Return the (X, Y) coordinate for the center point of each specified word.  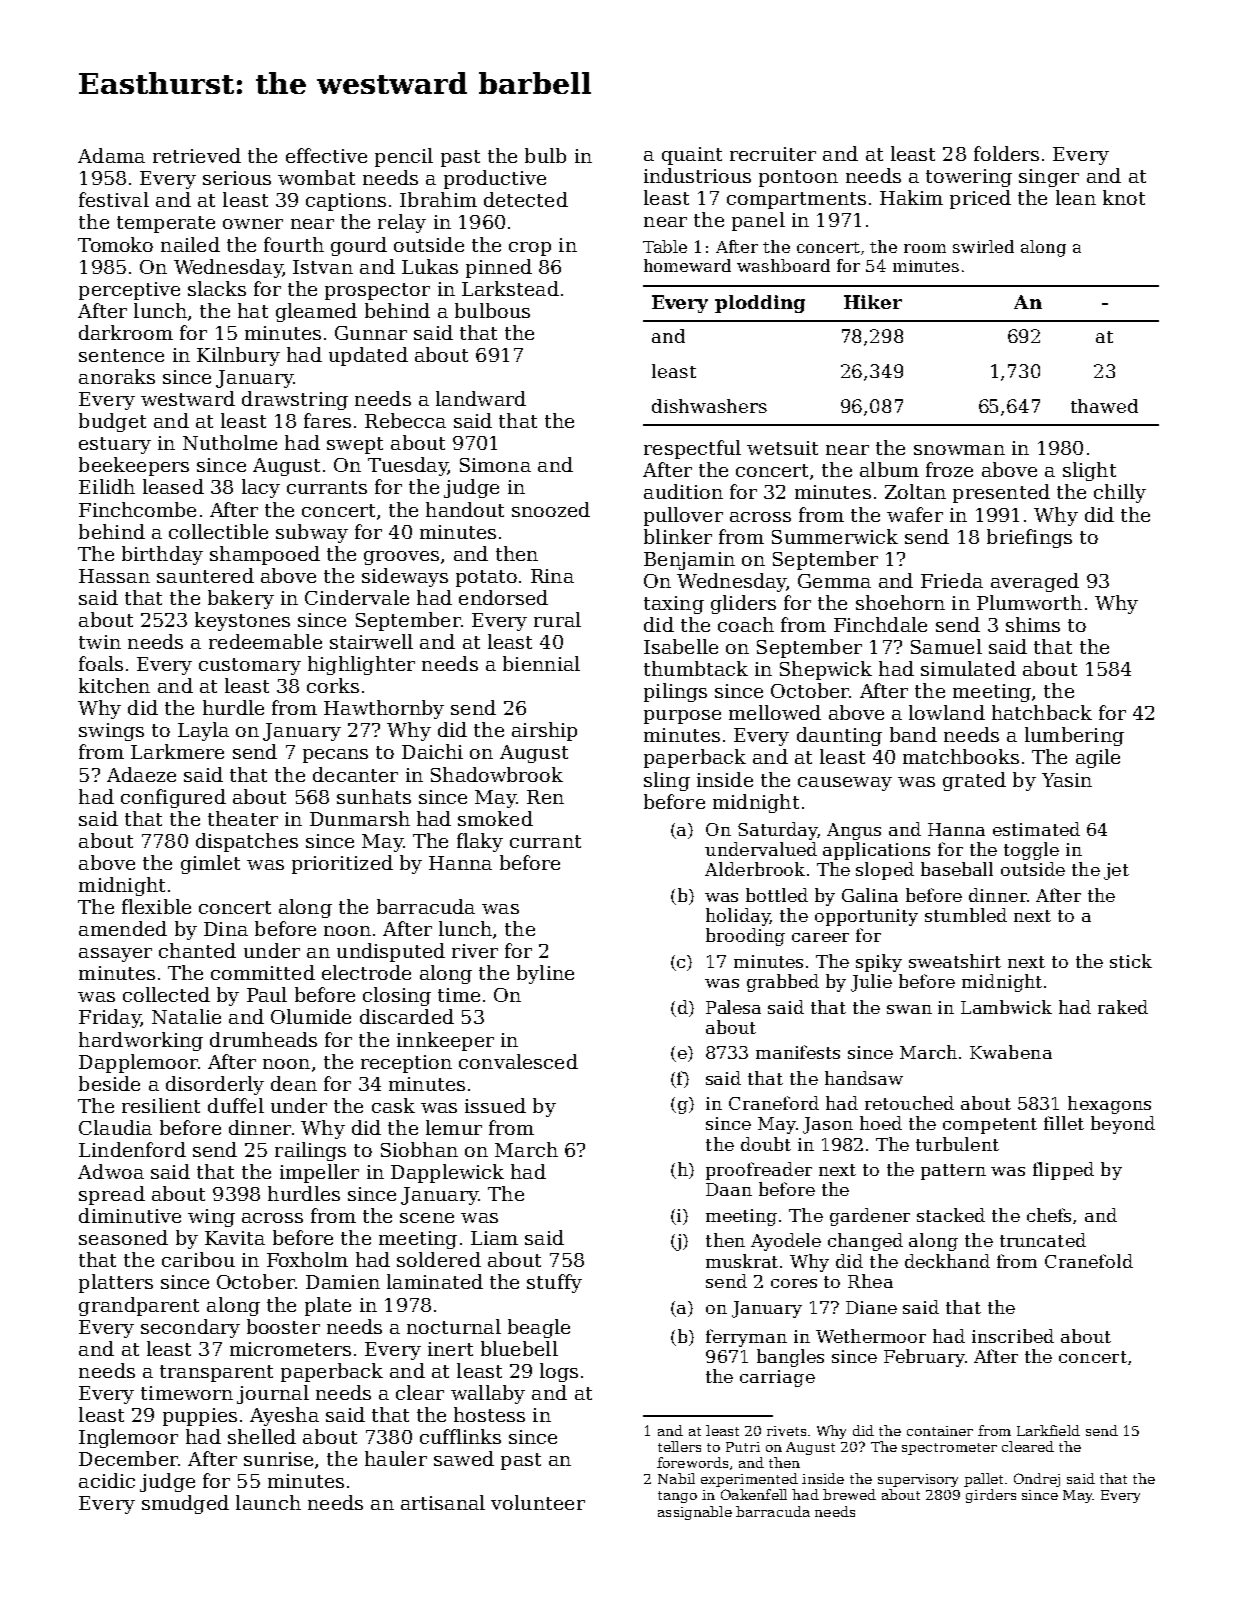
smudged (185, 1504)
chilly (1120, 493)
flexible (156, 906)
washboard (783, 265)
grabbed (783, 983)
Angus (854, 831)
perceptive (129, 291)
